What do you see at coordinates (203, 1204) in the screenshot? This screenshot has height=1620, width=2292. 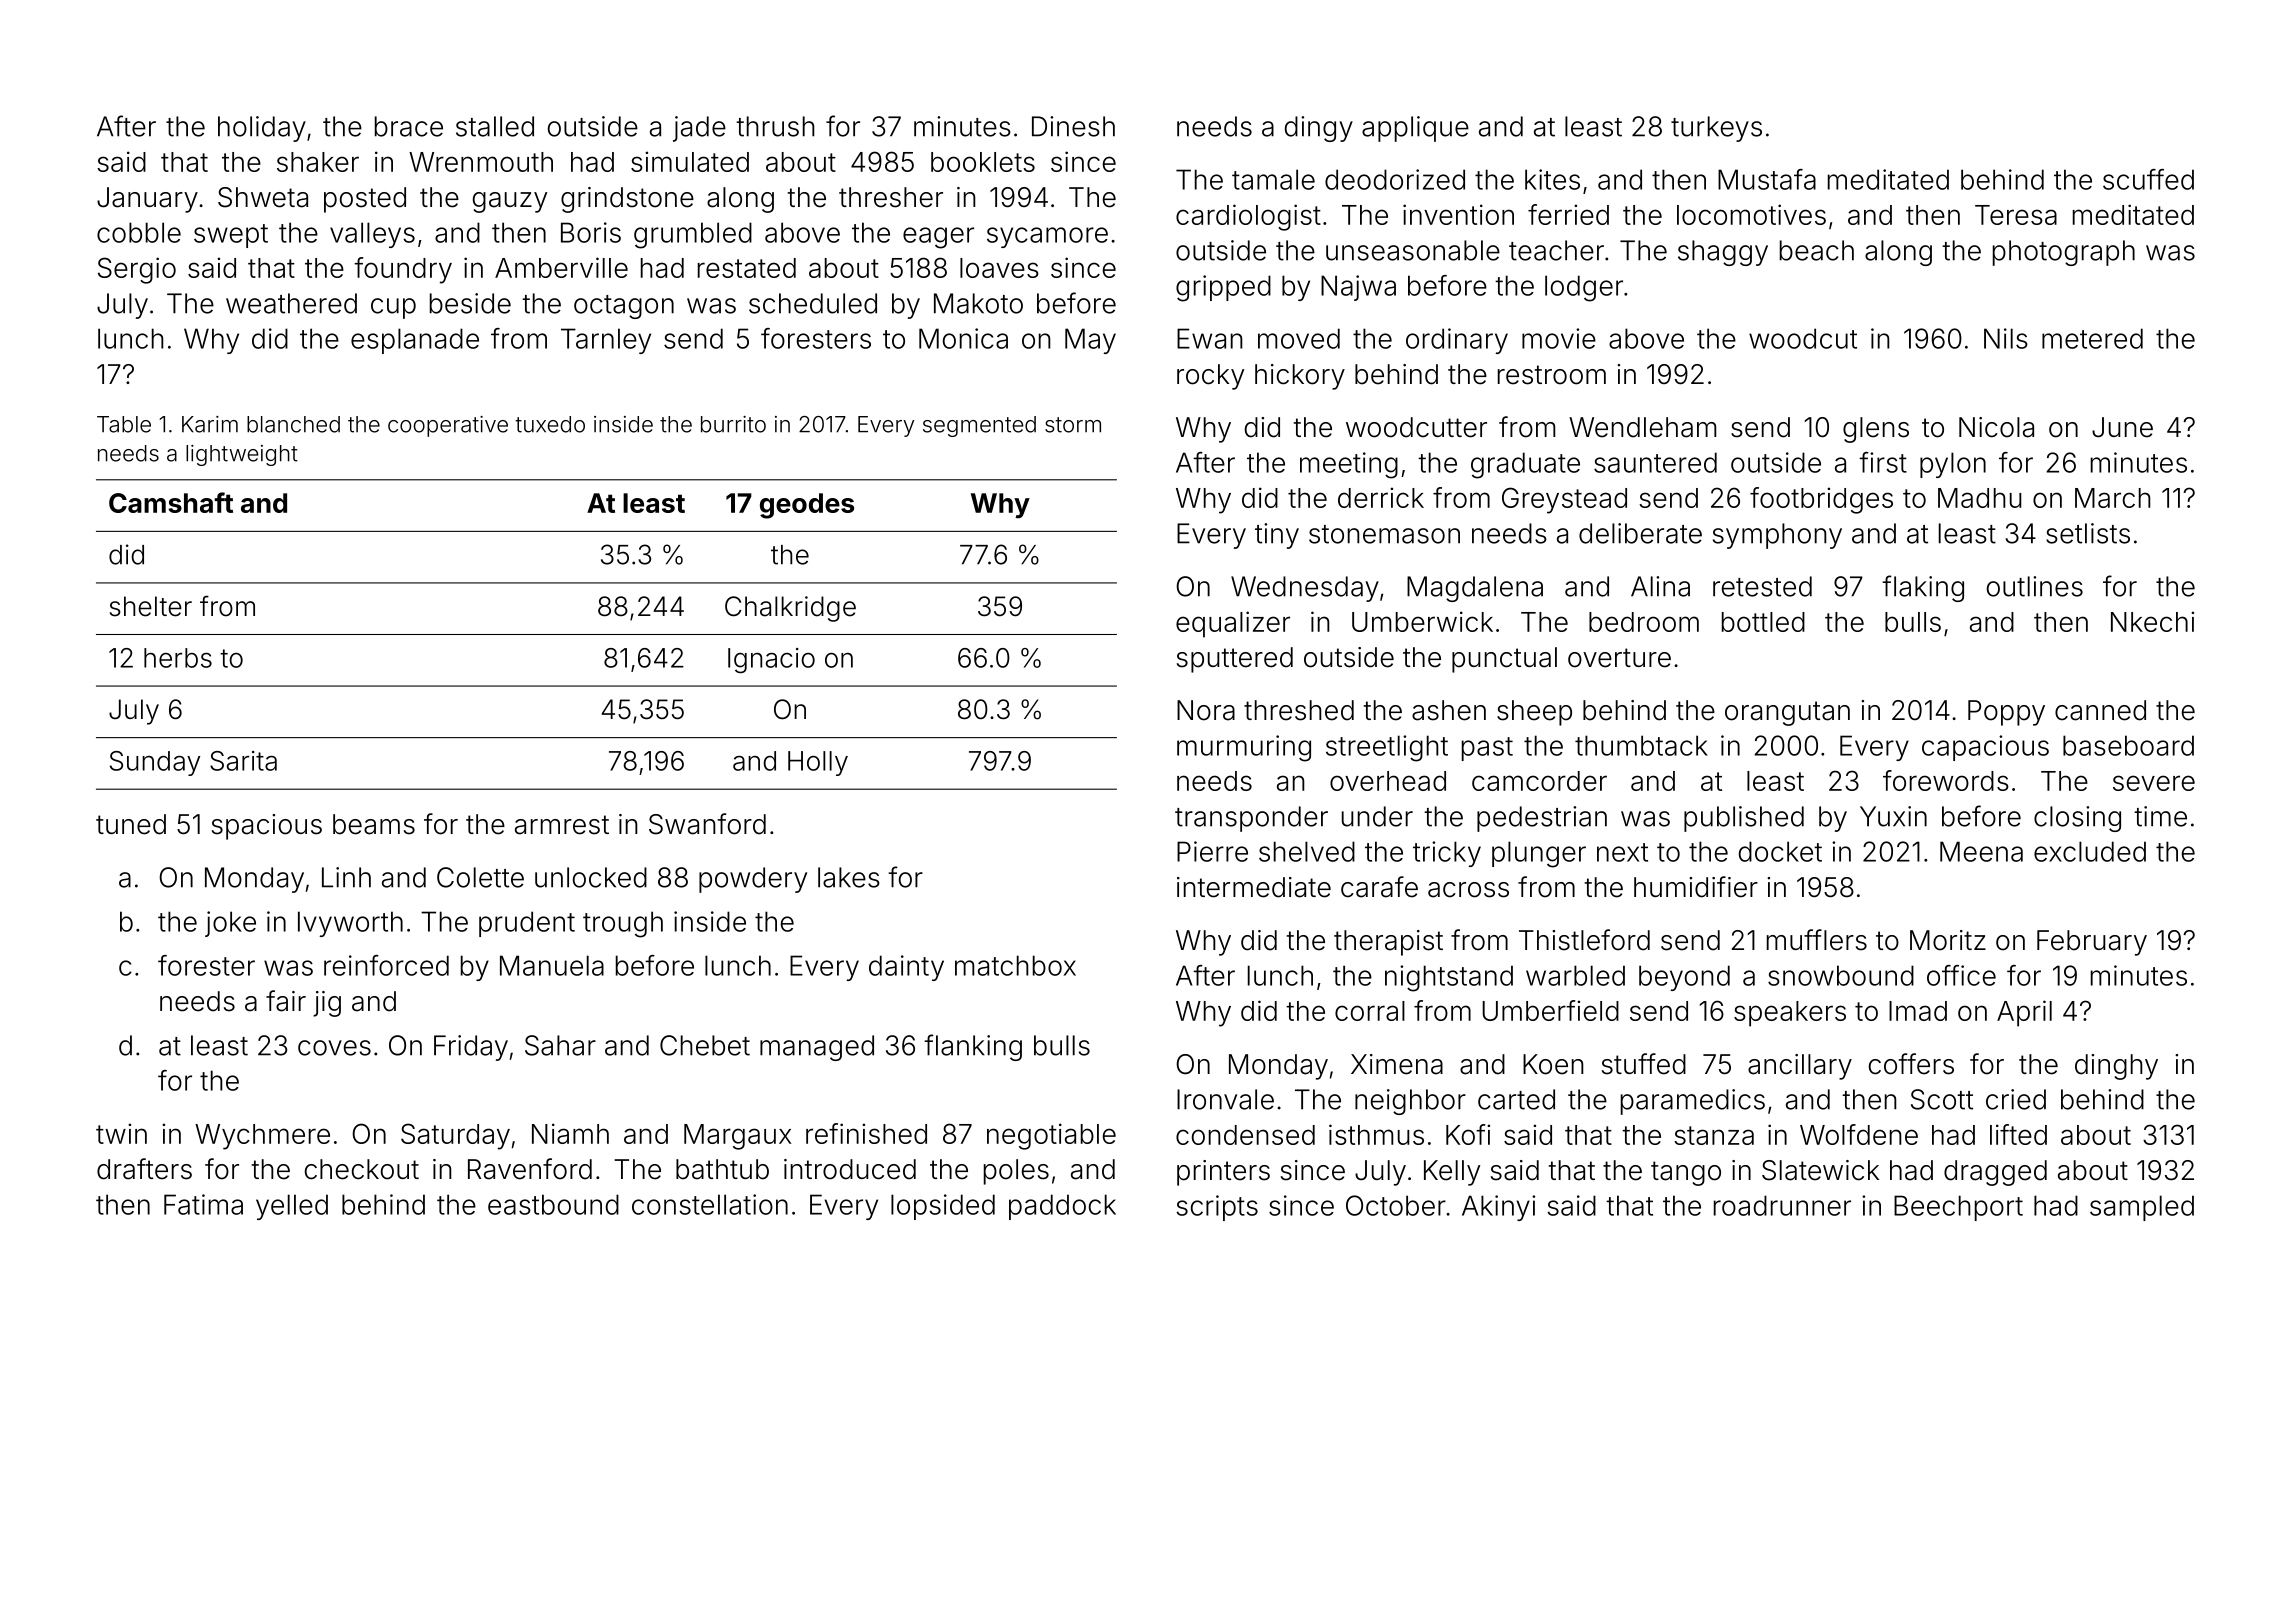 I see `Fatima` at bounding box center [203, 1204].
